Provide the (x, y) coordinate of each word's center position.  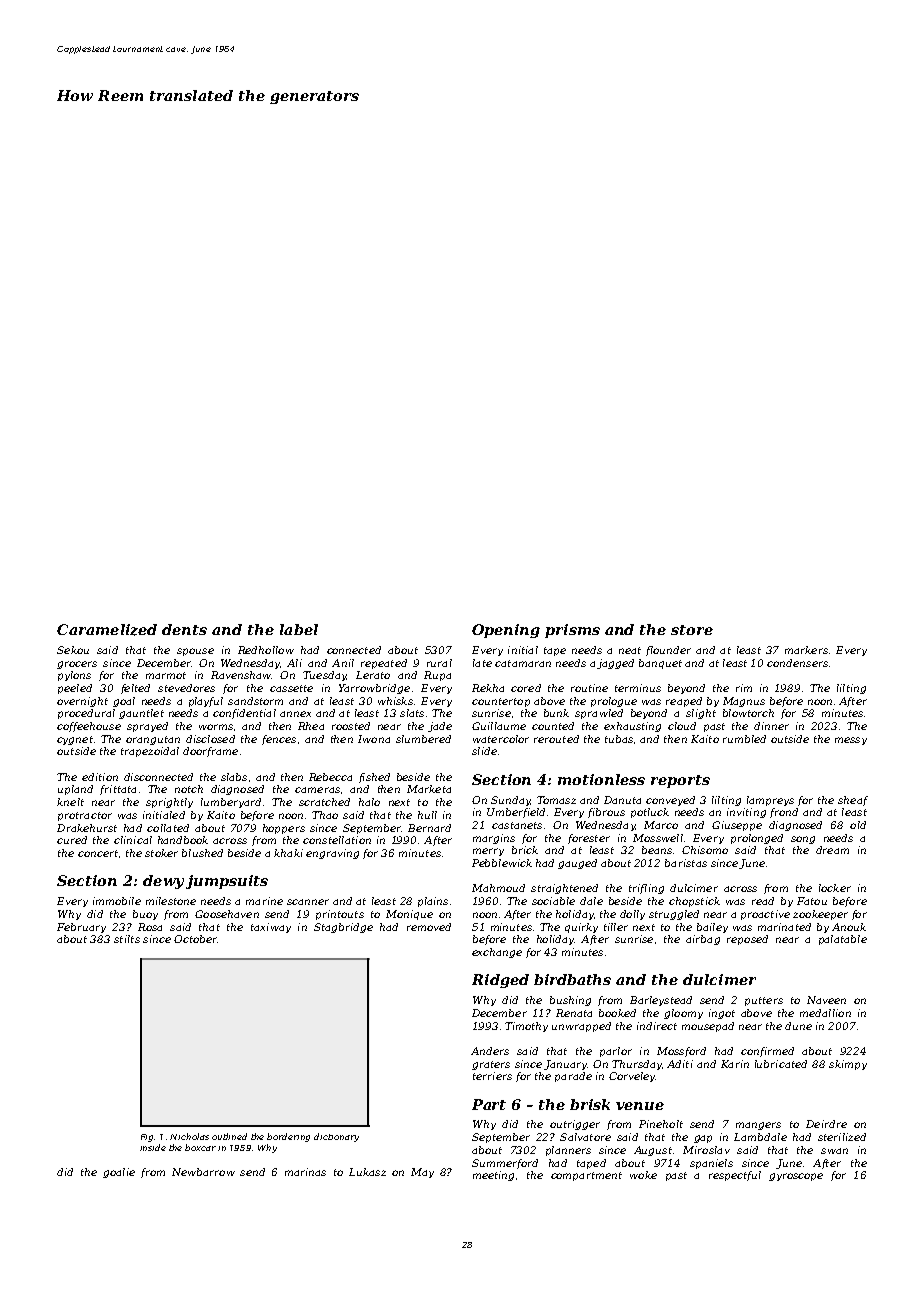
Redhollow (266, 650)
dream (832, 850)
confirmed (767, 1052)
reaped (684, 702)
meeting (493, 1176)
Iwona (374, 739)
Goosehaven (227, 914)
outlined (229, 1136)
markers (806, 650)
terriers (492, 1076)
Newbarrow (203, 1172)
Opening (506, 631)
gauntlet (141, 714)
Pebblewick (502, 863)
